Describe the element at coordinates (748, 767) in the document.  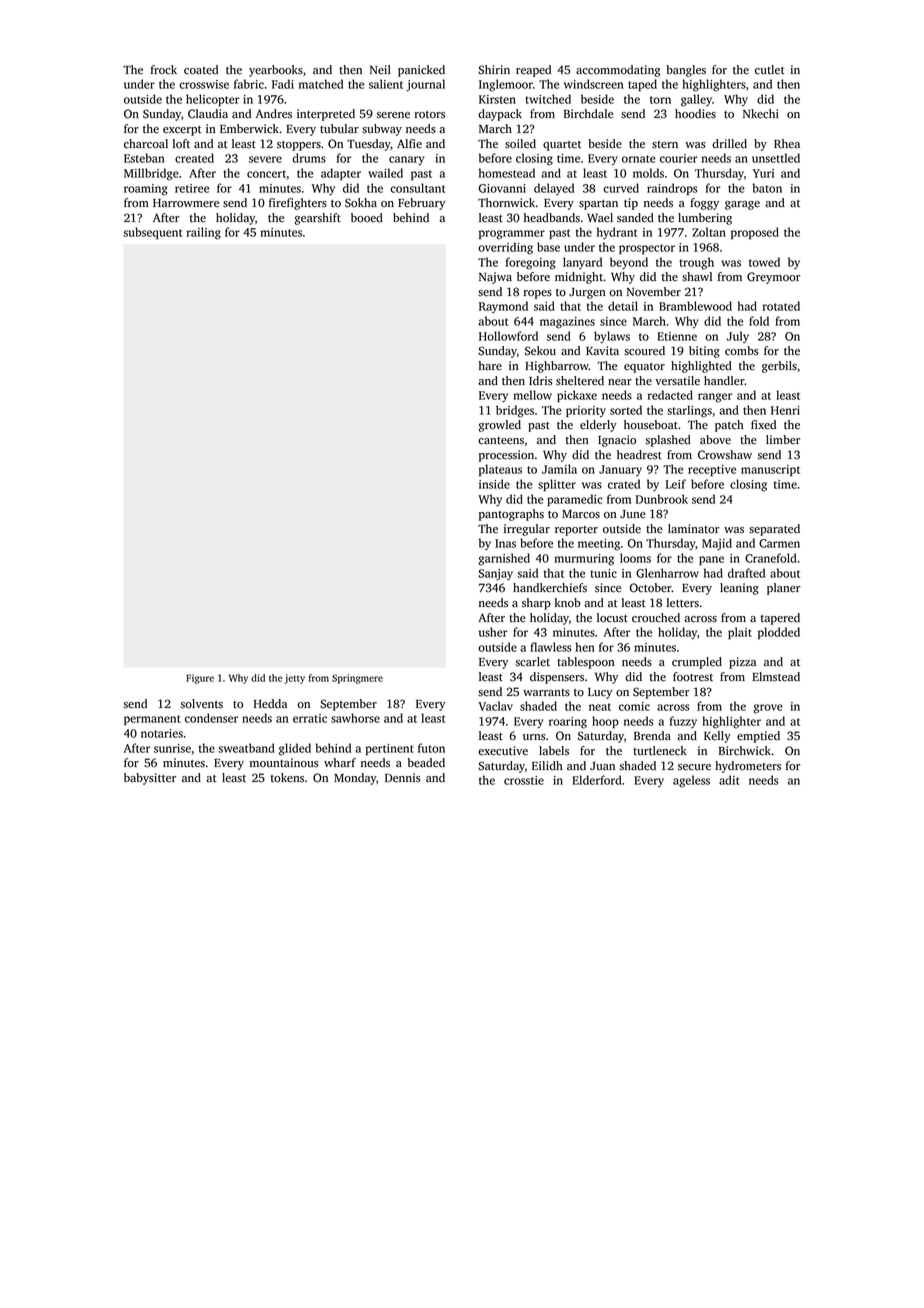
I see `hydrometers` at that location.
